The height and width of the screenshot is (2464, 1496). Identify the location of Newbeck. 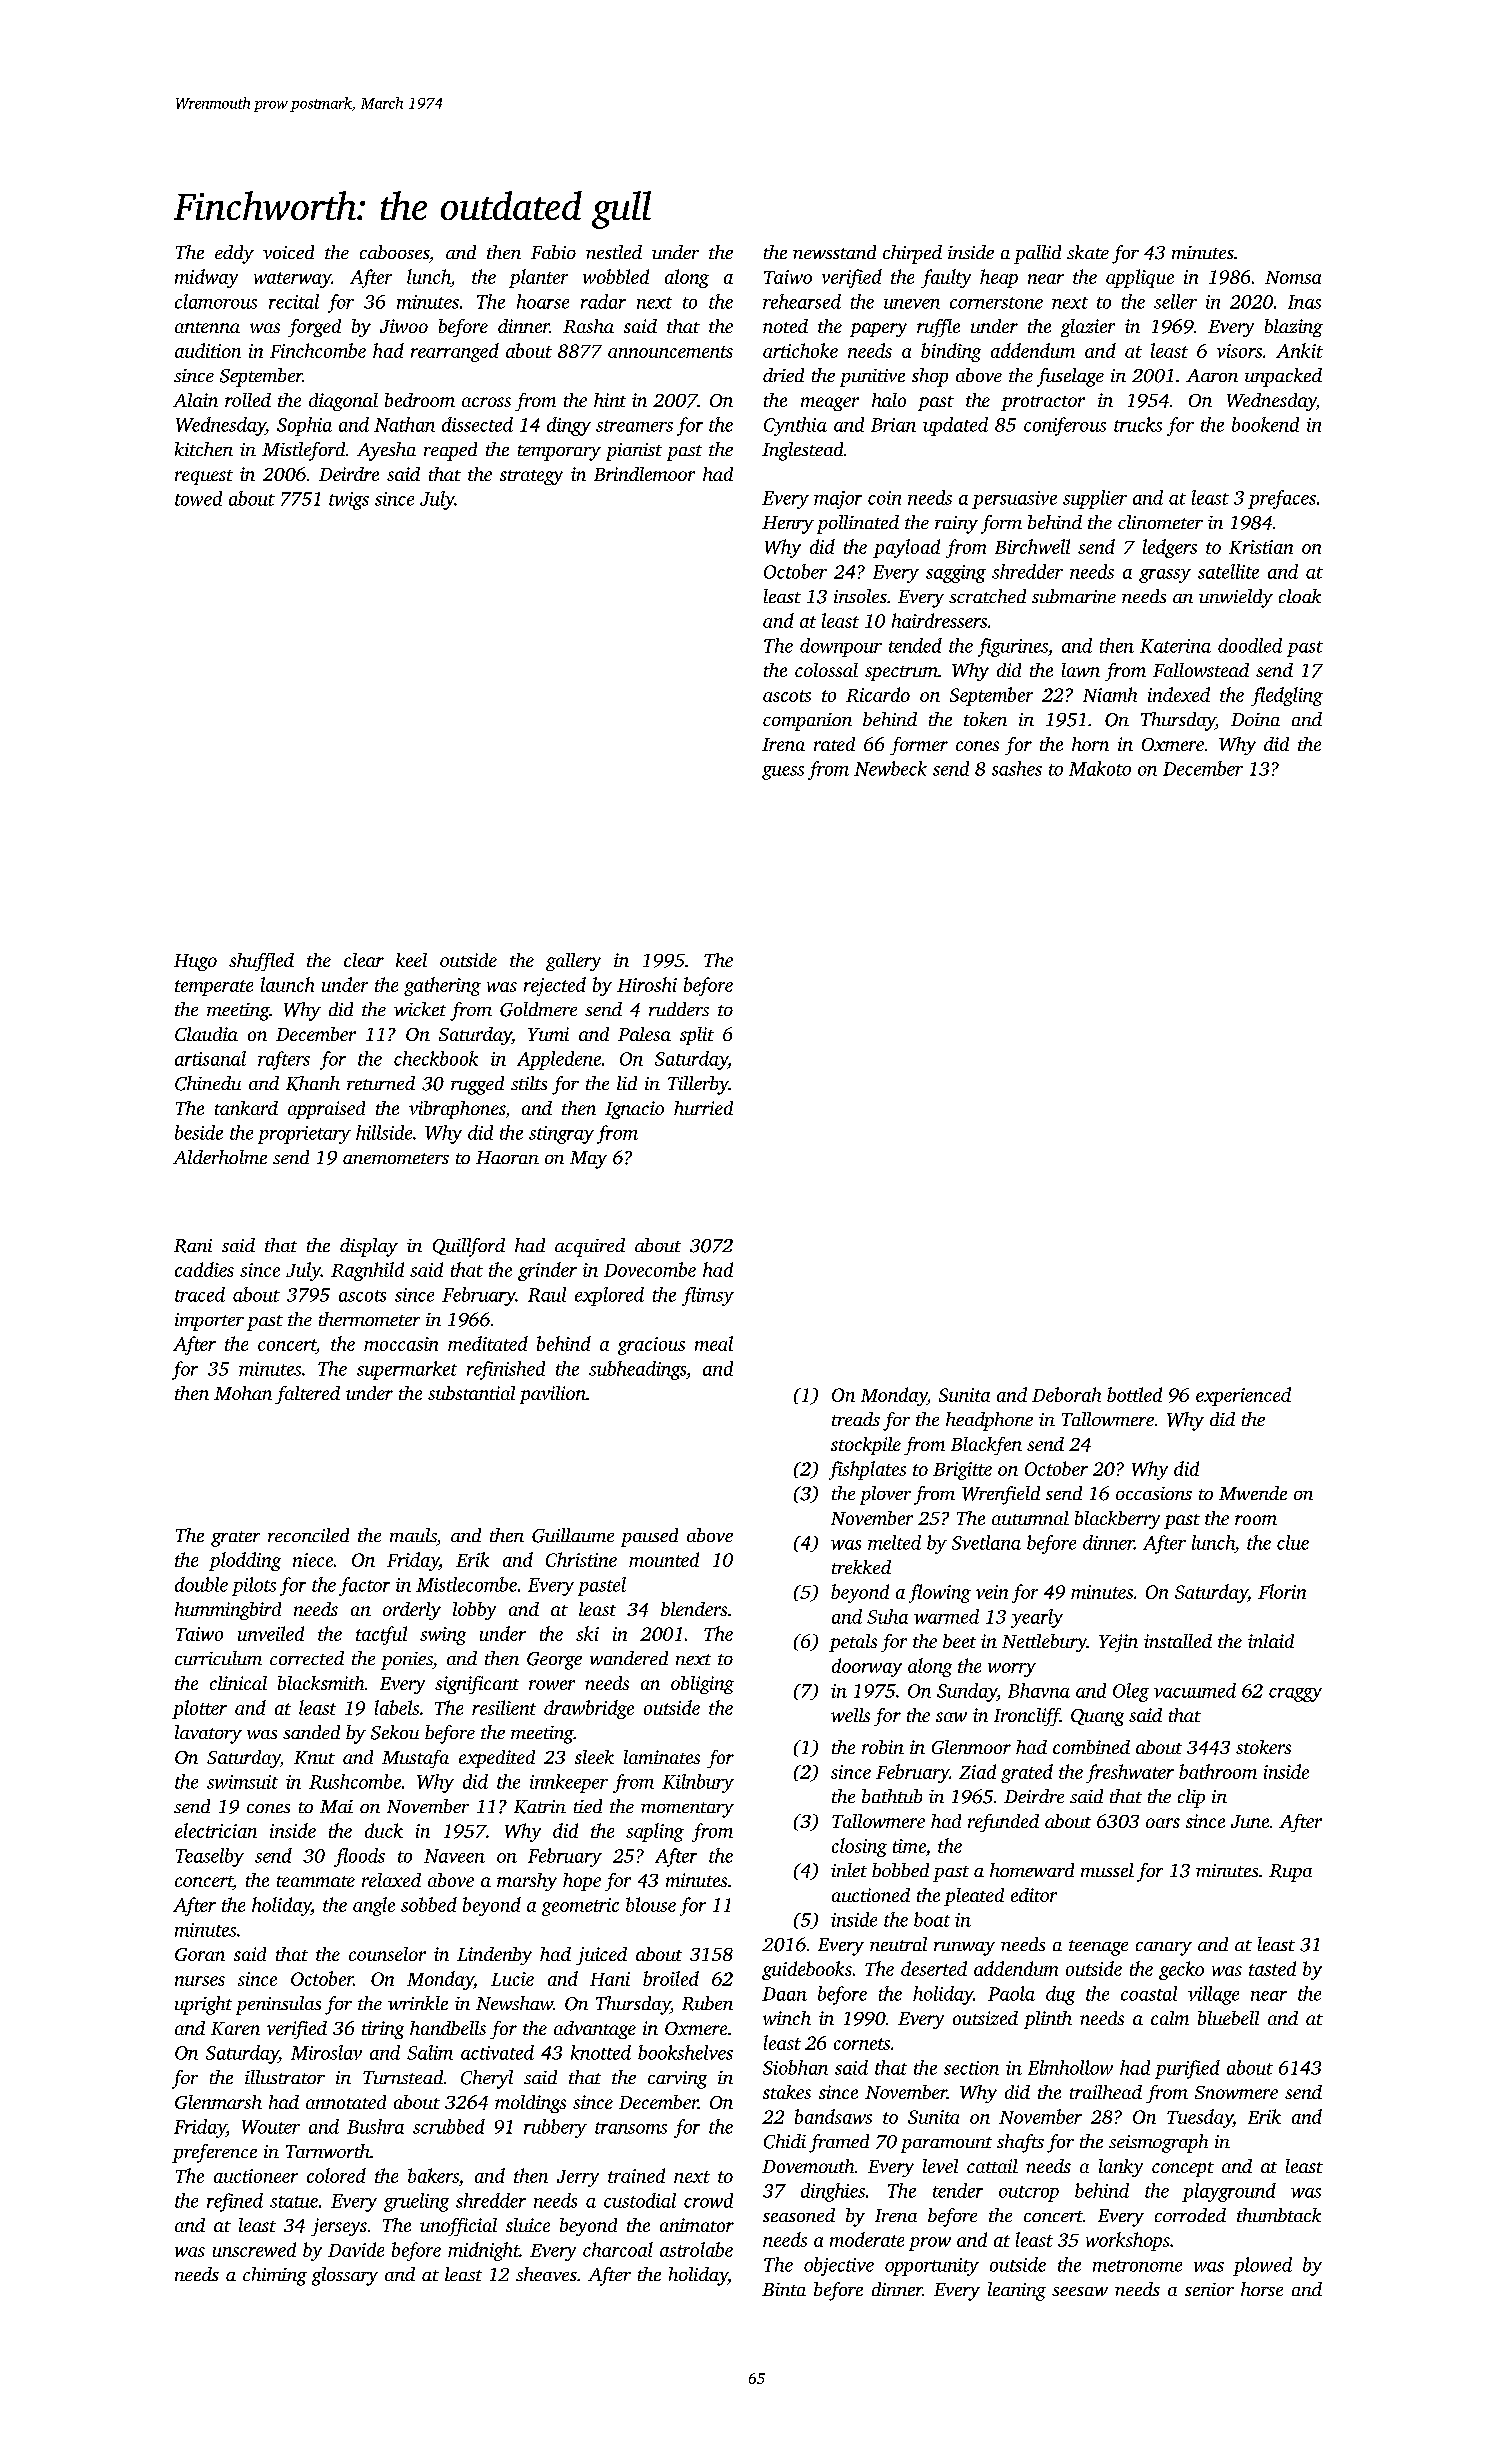
(890, 768).
